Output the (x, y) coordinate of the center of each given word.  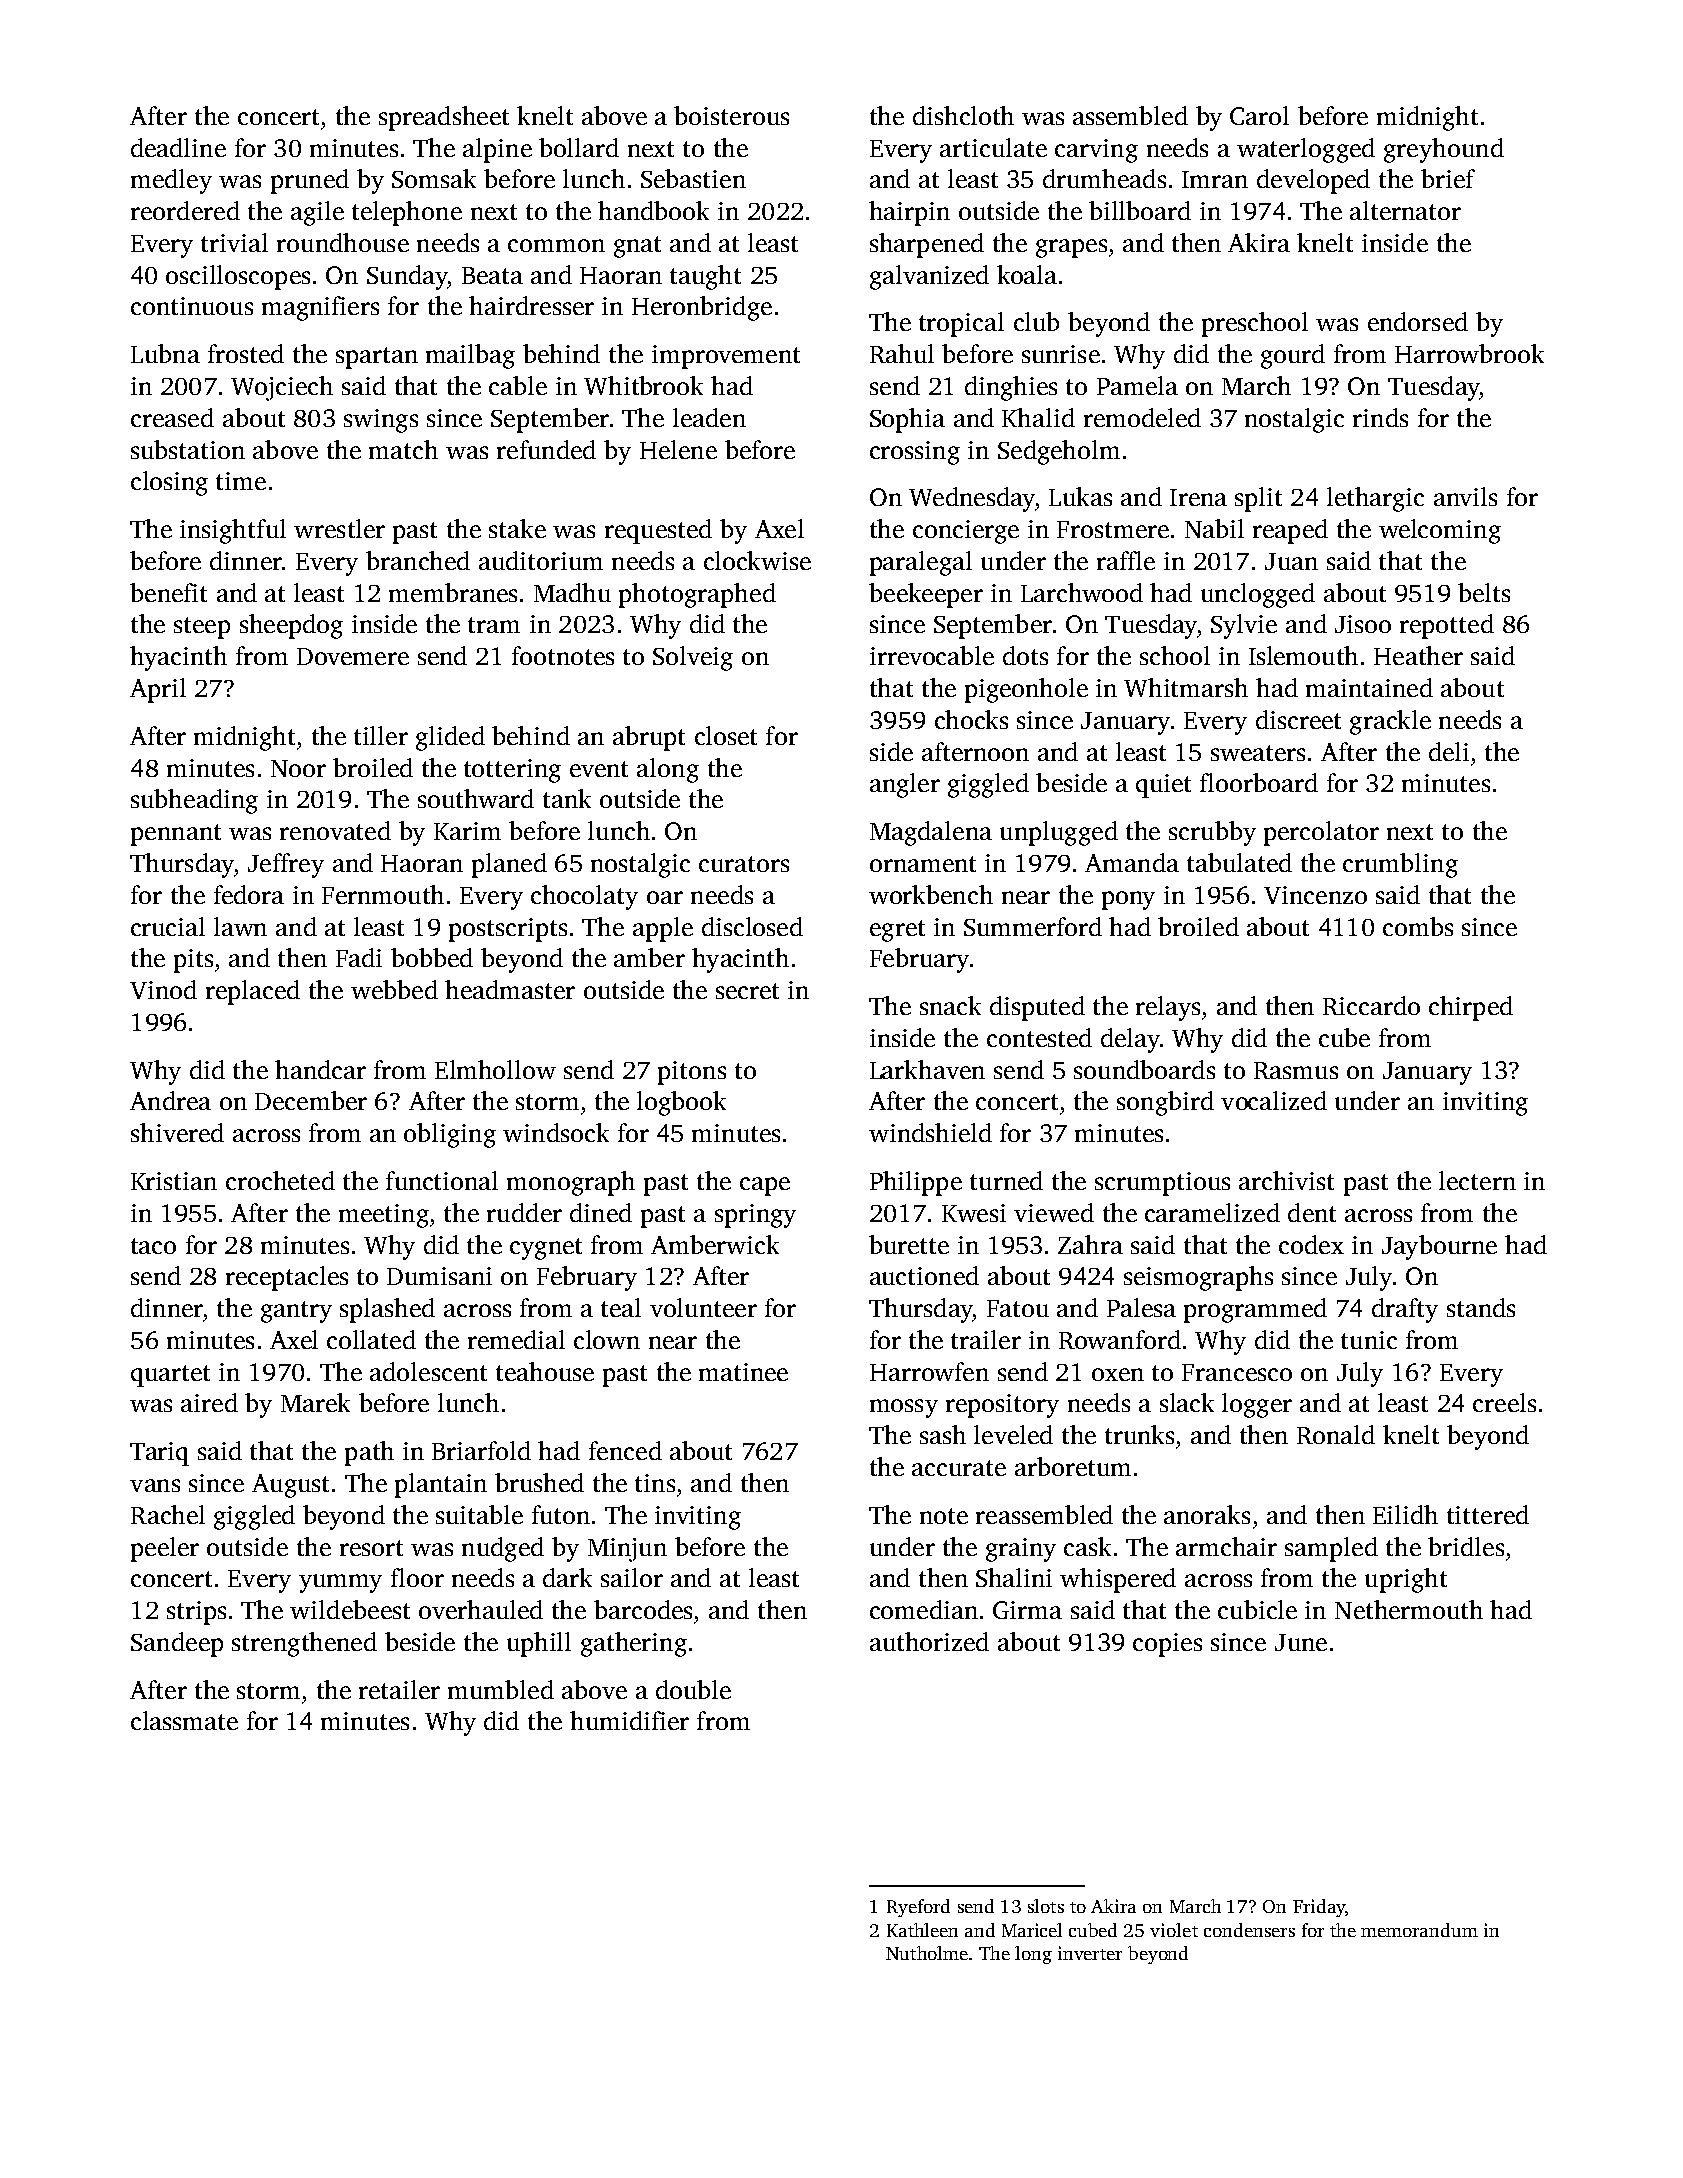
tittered (1488, 1514)
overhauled (481, 1609)
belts (1484, 592)
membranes (453, 592)
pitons (692, 1073)
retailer (399, 1689)
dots (1025, 655)
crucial (168, 926)
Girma (1027, 1610)
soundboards (1144, 1069)
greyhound (1444, 150)
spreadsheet (444, 118)
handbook (653, 210)
